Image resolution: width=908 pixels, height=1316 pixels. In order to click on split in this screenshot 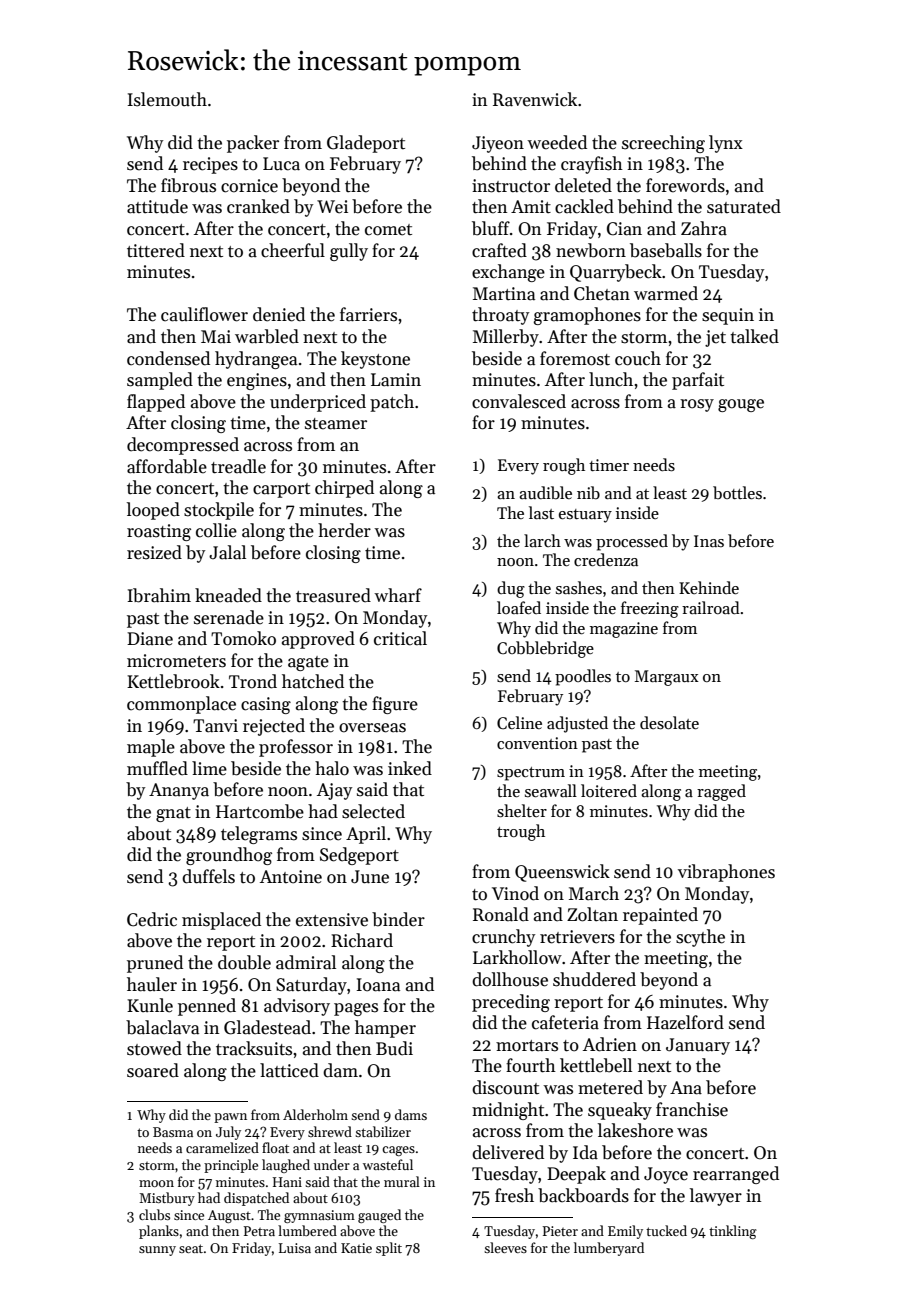, I will do `click(389, 1249)`.
